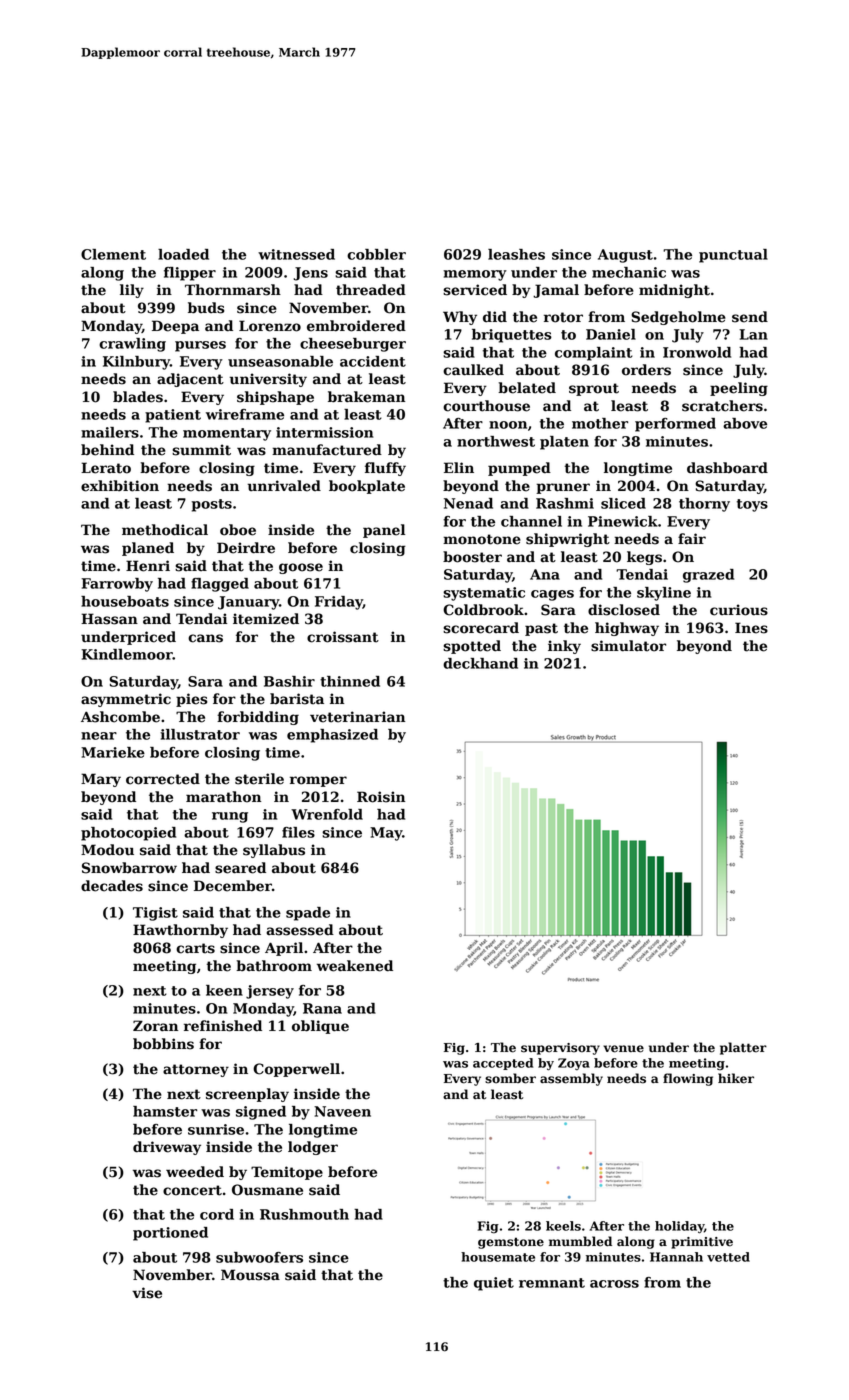  What do you see at coordinates (679, 1227) in the document?
I see `holiday` at bounding box center [679, 1227].
